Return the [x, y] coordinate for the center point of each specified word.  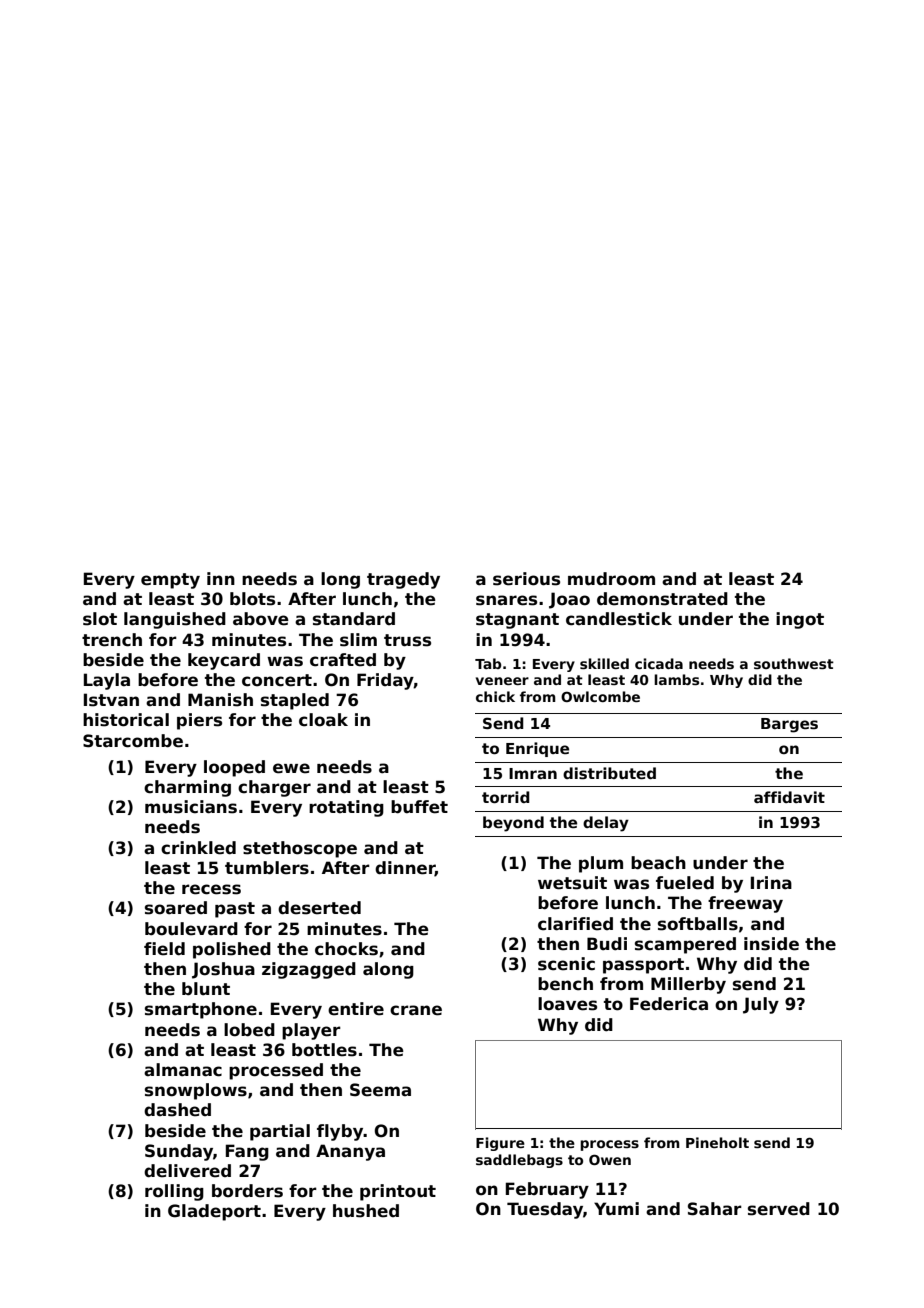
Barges [789, 725]
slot [100, 619]
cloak [323, 720]
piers [199, 721]
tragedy [403, 580]
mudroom [611, 579]
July [761, 1005]
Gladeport [214, 1212]
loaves [567, 1004]
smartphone [201, 1010]
